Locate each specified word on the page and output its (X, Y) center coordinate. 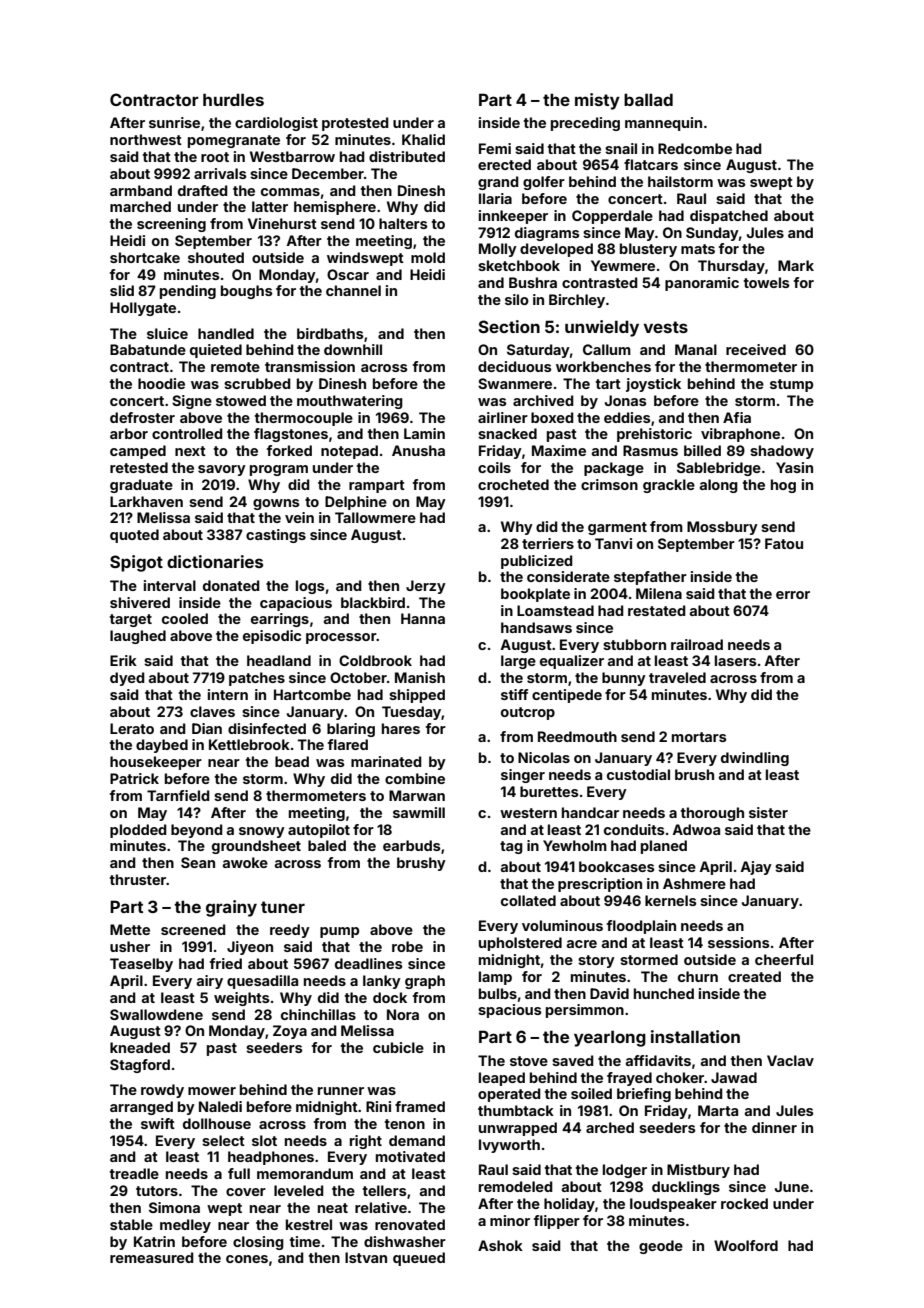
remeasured (152, 1257)
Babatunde (148, 349)
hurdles (233, 99)
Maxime (559, 450)
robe (407, 946)
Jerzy (426, 587)
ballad (648, 99)
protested (355, 124)
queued (419, 1259)
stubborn (634, 644)
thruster (138, 879)
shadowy (782, 452)
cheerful (784, 959)
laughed (138, 637)
